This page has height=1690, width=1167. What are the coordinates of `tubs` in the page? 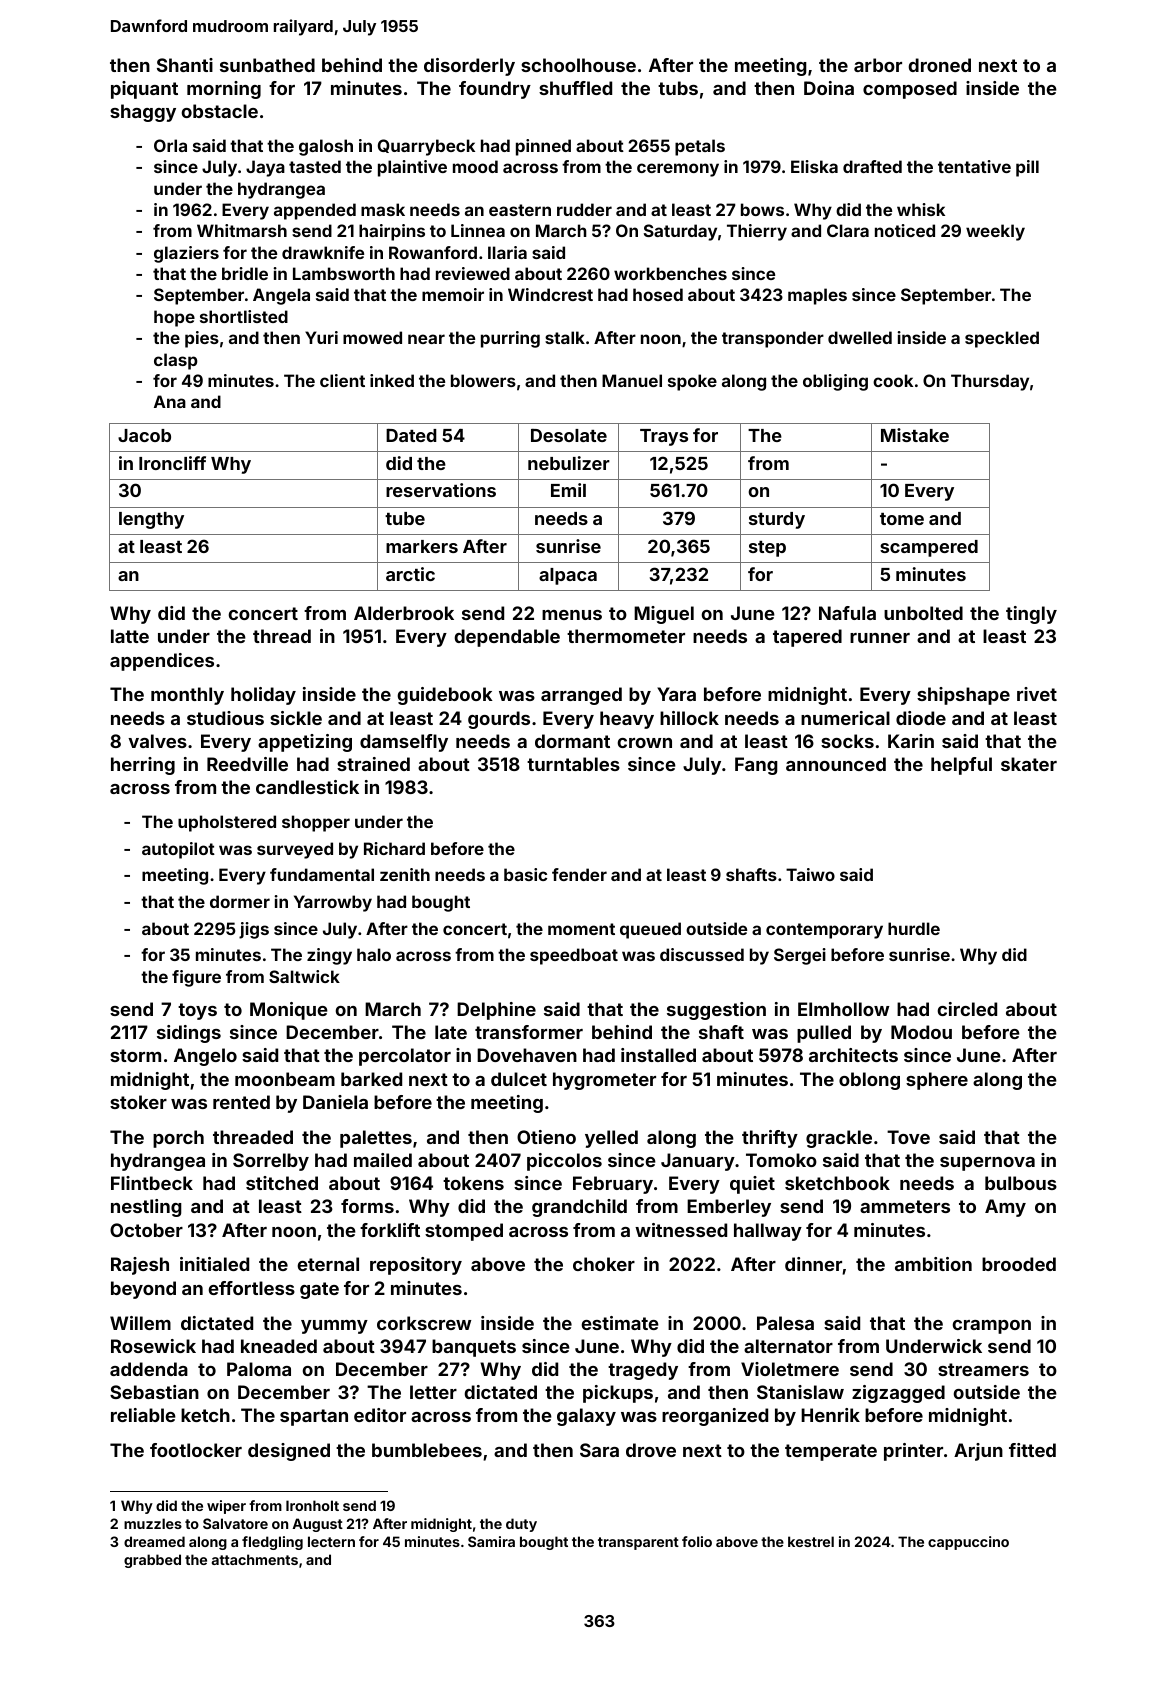 It's located at (678, 88).
